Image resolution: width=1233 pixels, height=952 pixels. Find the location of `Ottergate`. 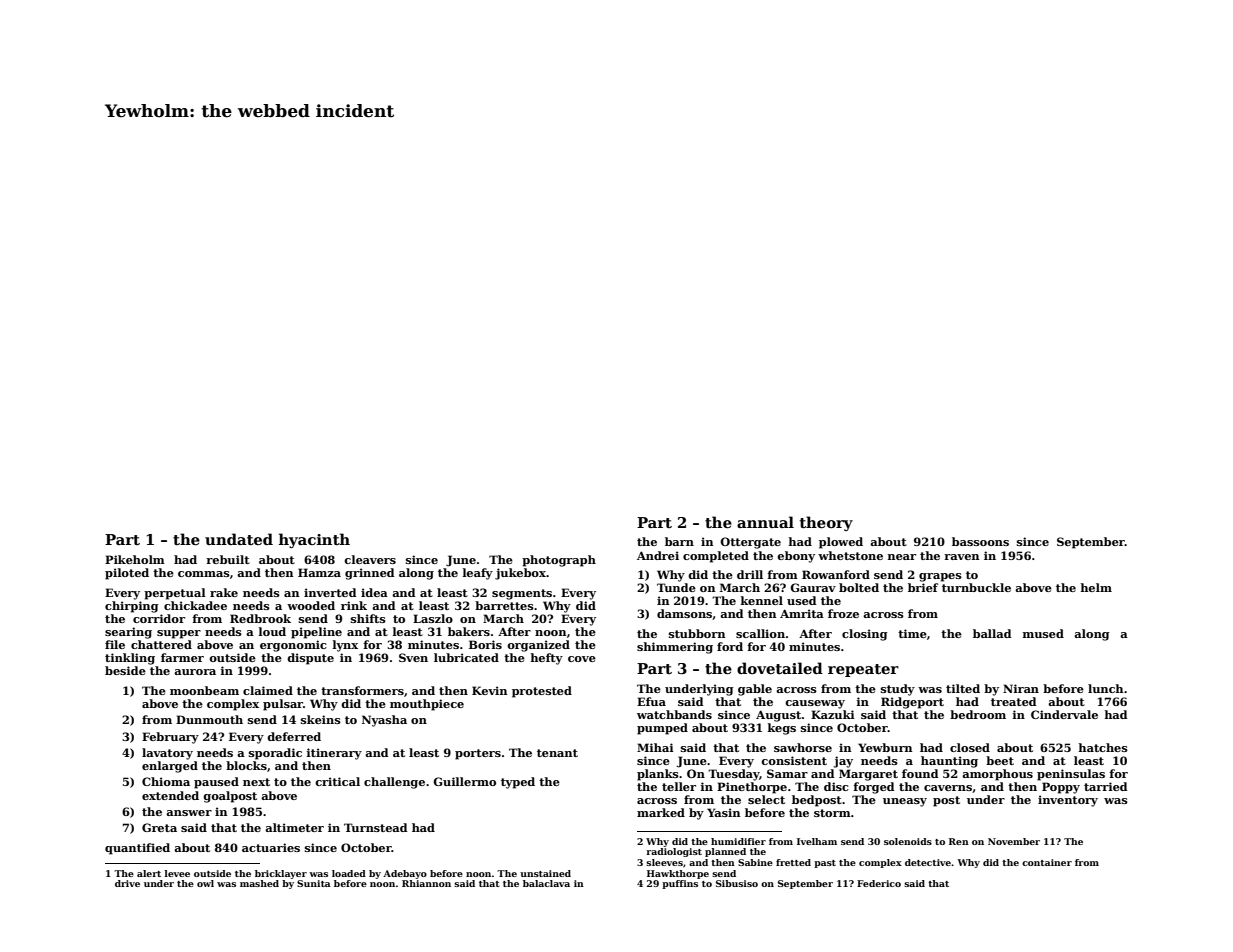

Ottergate is located at coordinates (750, 543).
